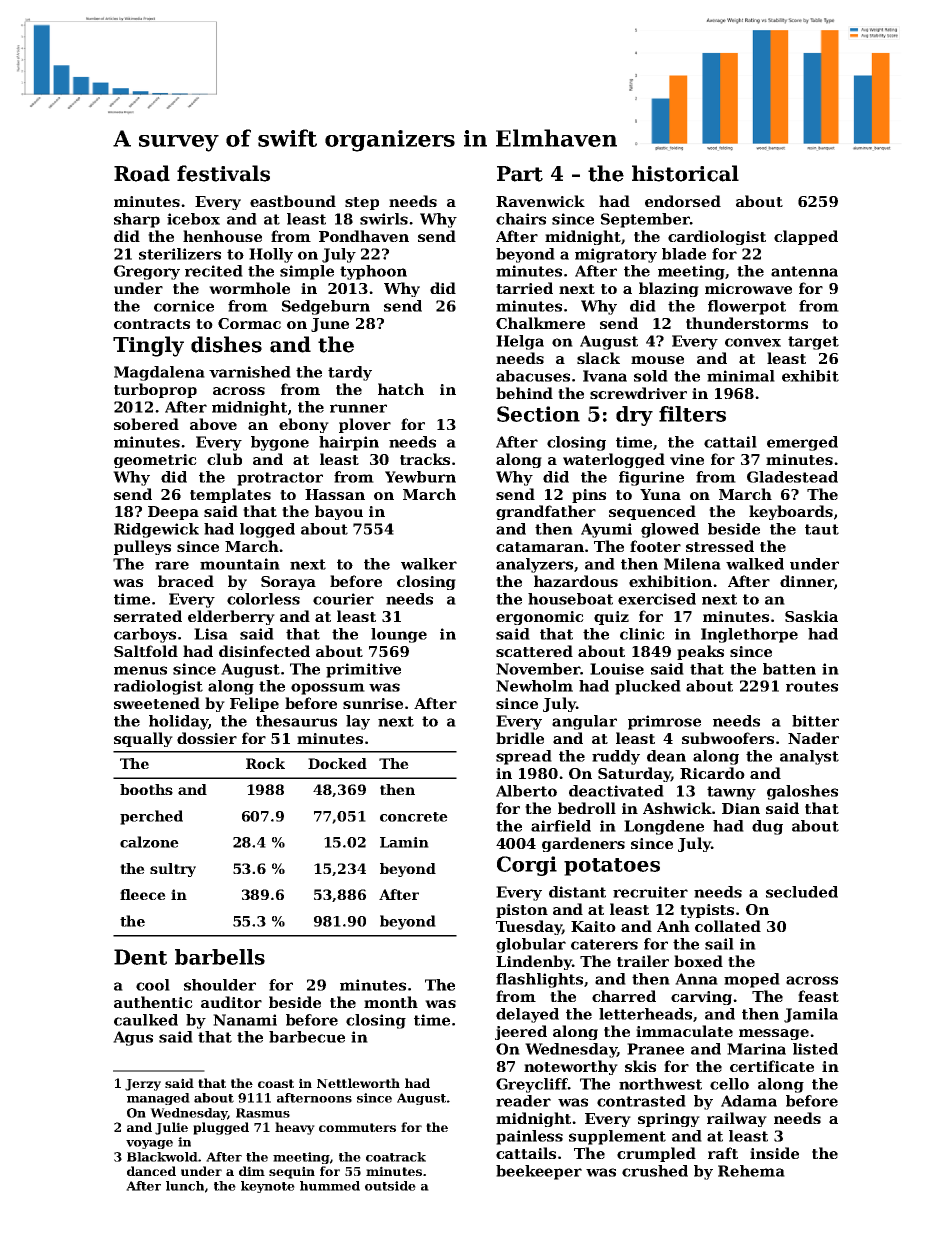 Image resolution: width=952 pixels, height=1233 pixels. What do you see at coordinates (358, 1083) in the page?
I see `Nettleworth` at bounding box center [358, 1083].
